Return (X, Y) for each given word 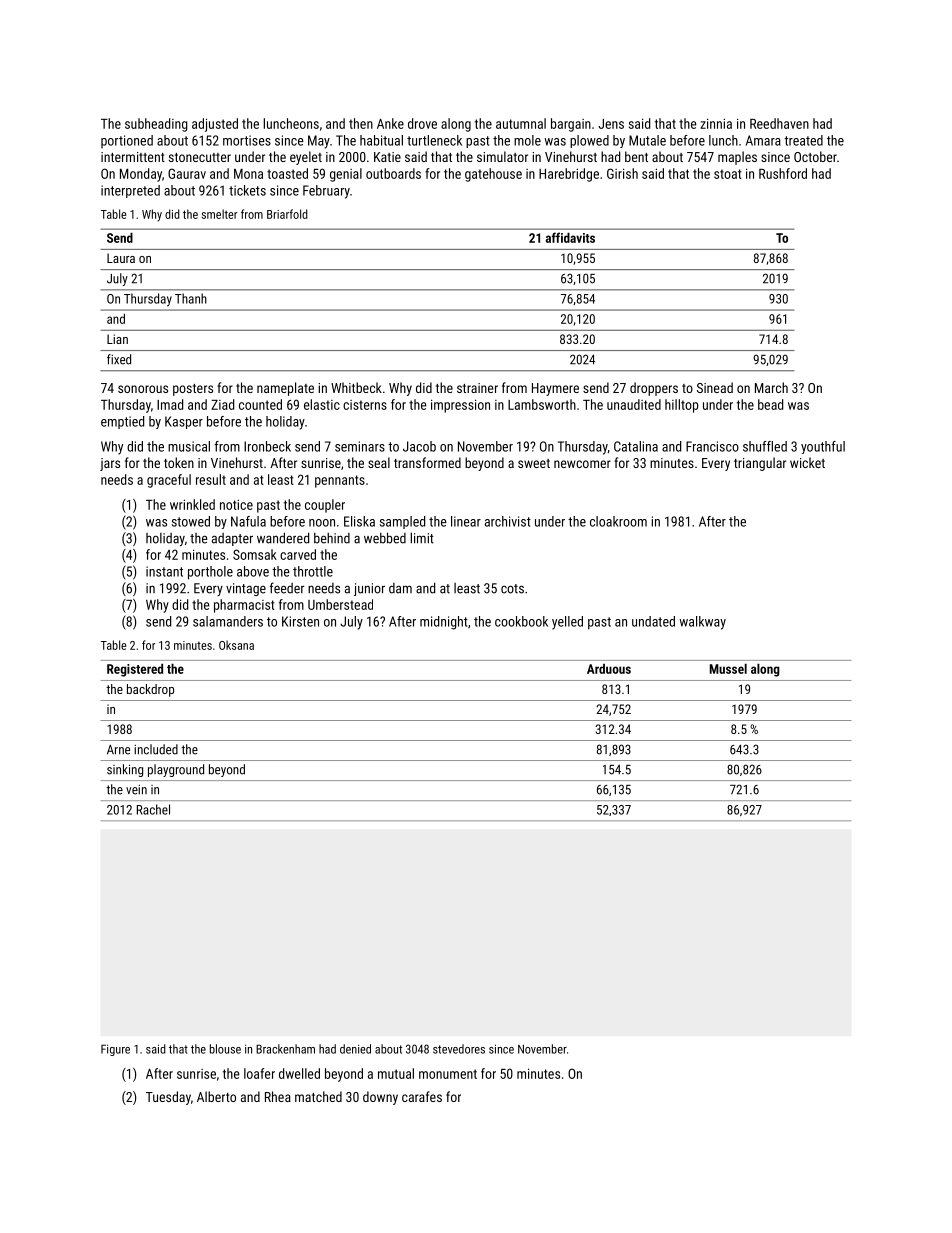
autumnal (521, 123)
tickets (247, 190)
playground (176, 770)
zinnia (716, 123)
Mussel (728, 669)
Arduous (609, 669)
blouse (225, 1049)
